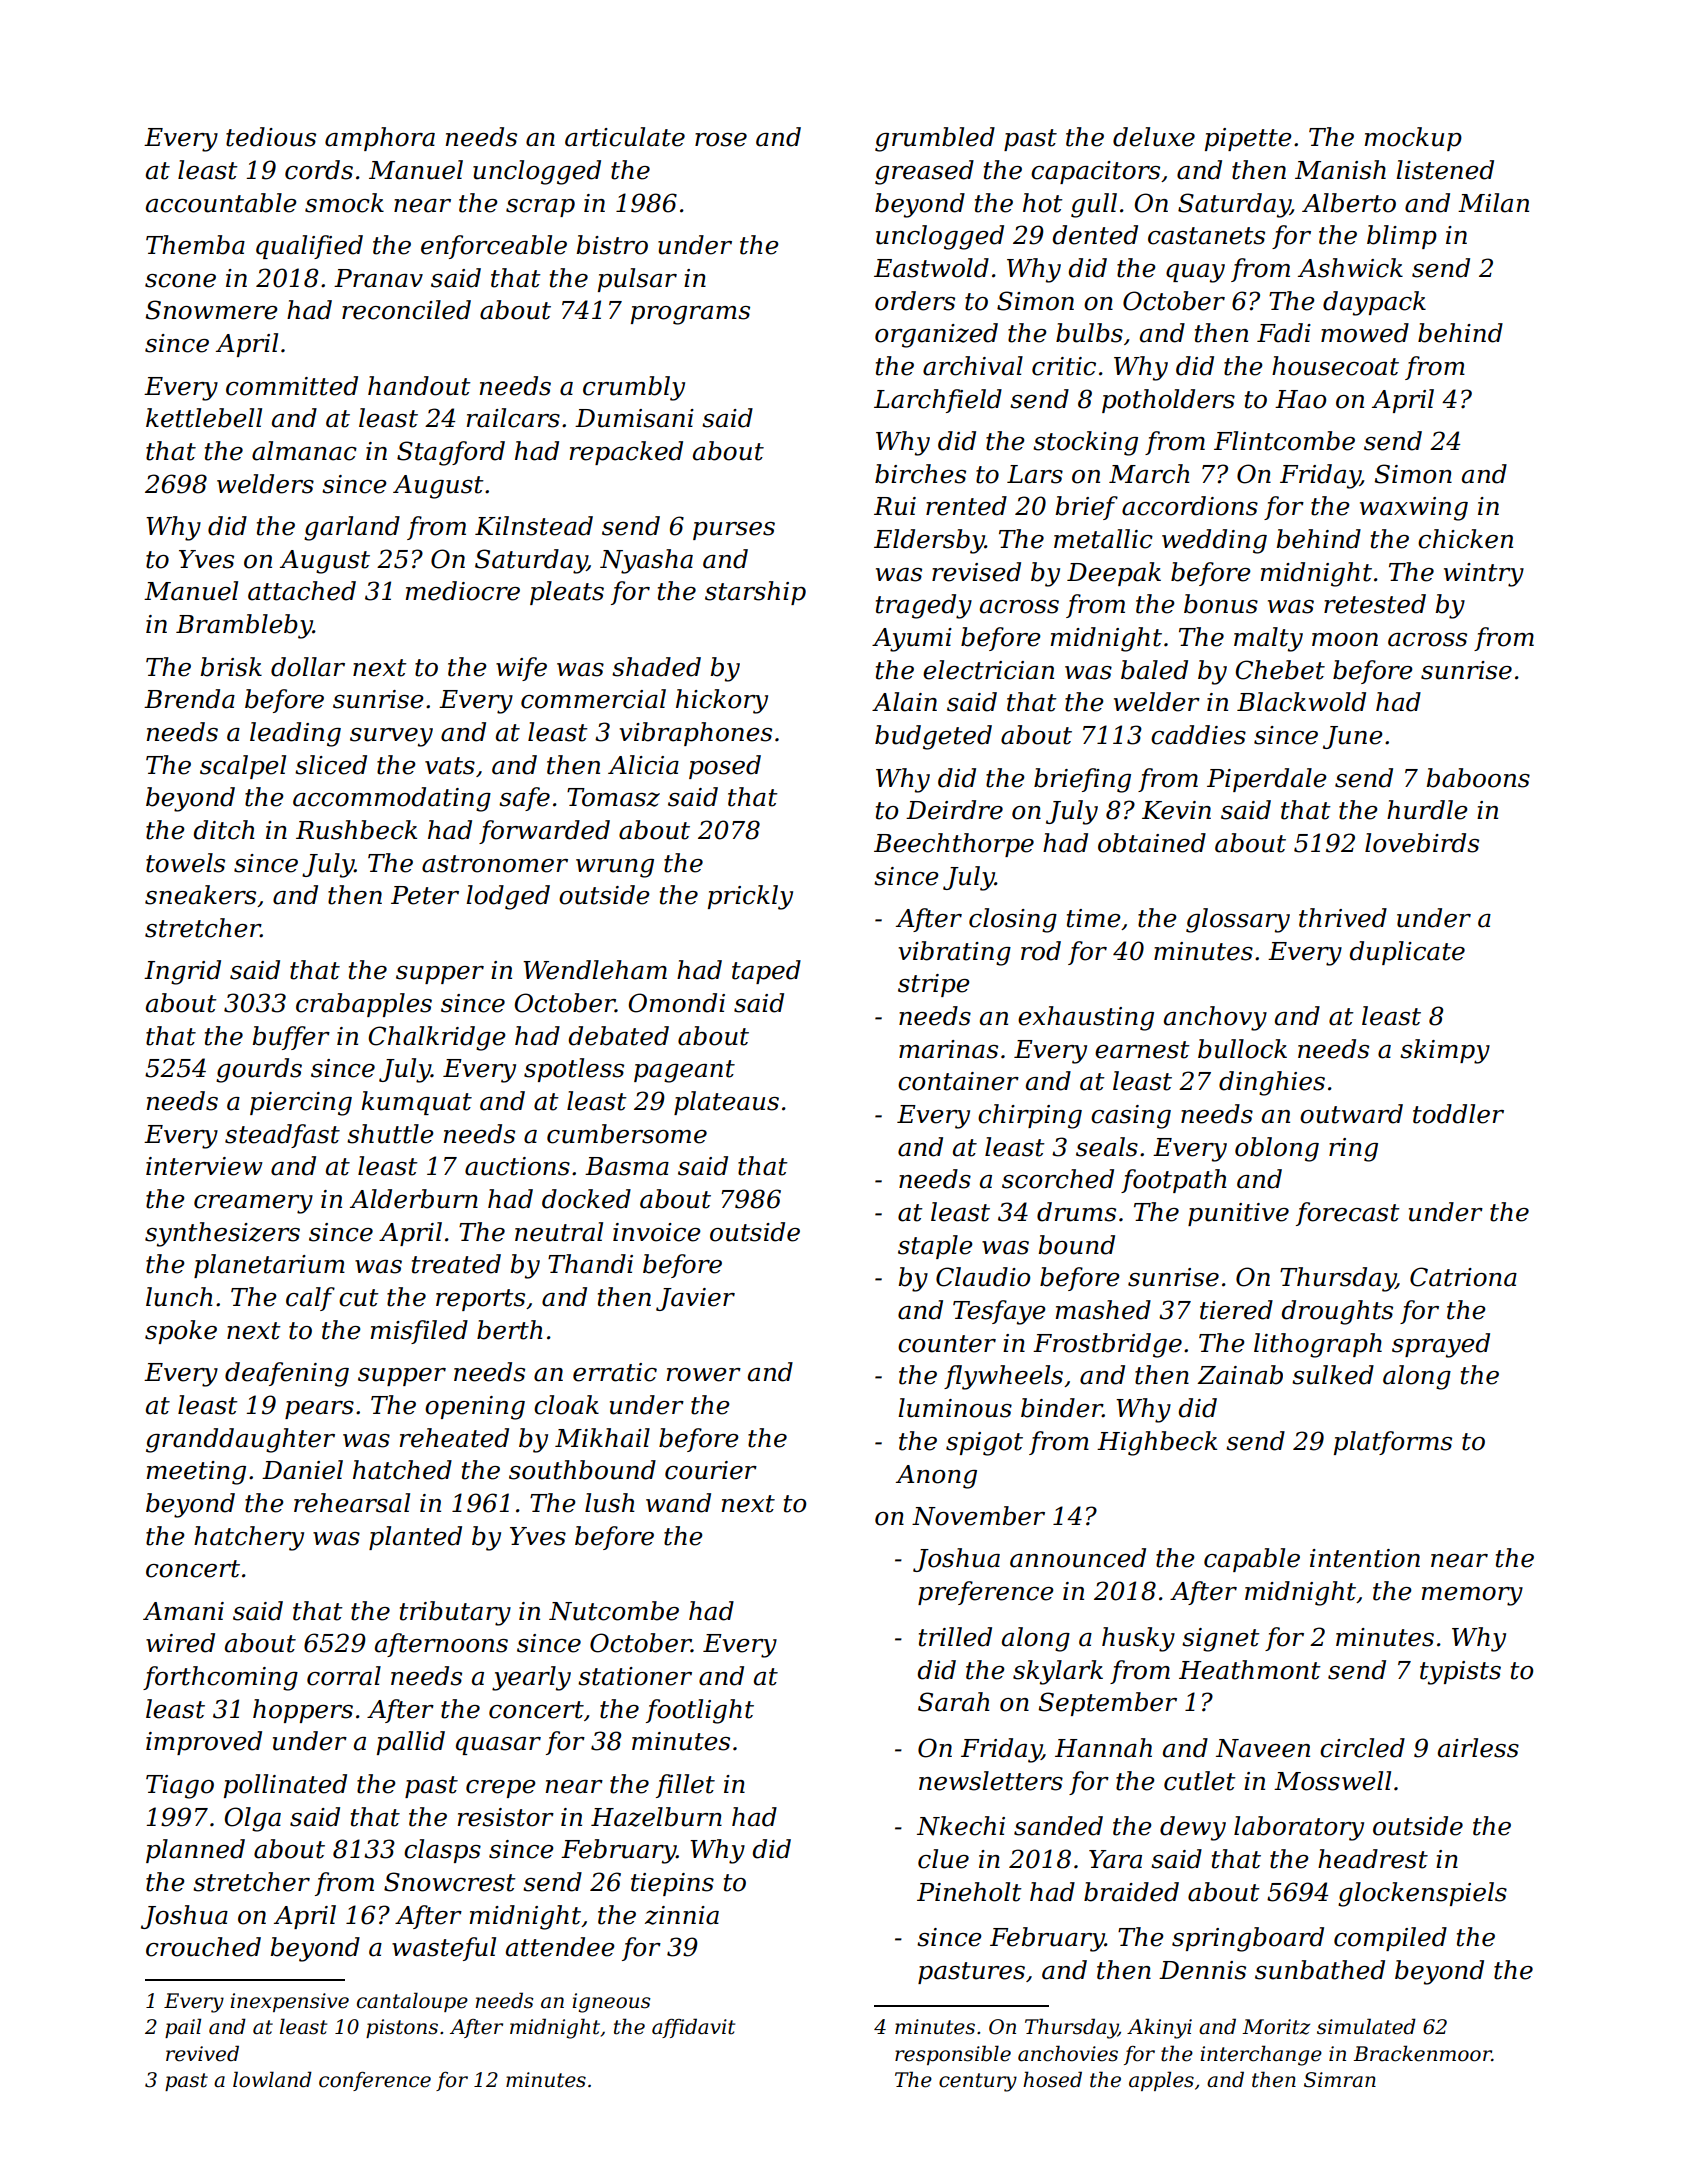 The image size is (1683, 2178). Describe the element at coordinates (954, 810) in the image. I see `Deirdre` at that location.
